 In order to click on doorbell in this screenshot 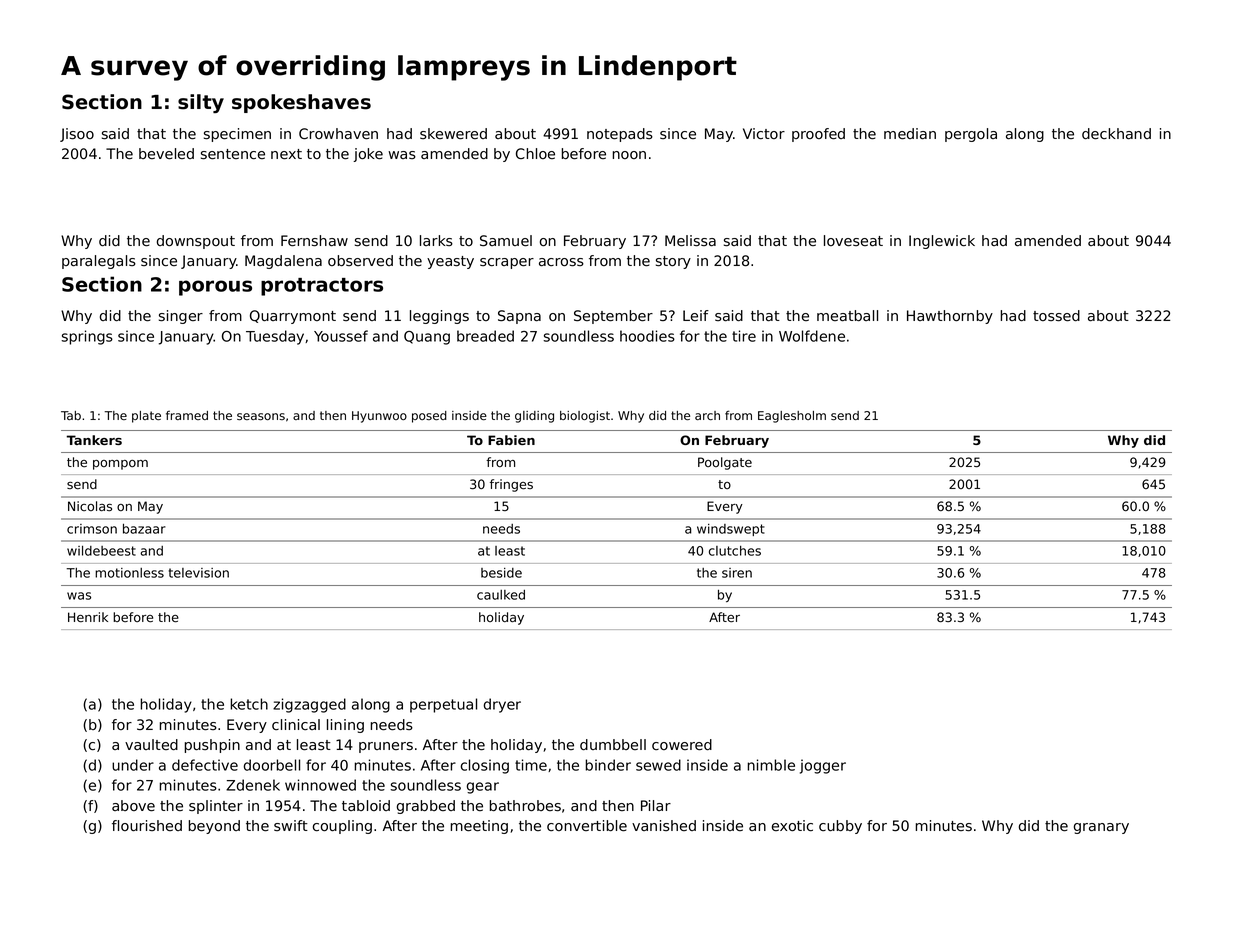, I will do `click(272, 765)`.
